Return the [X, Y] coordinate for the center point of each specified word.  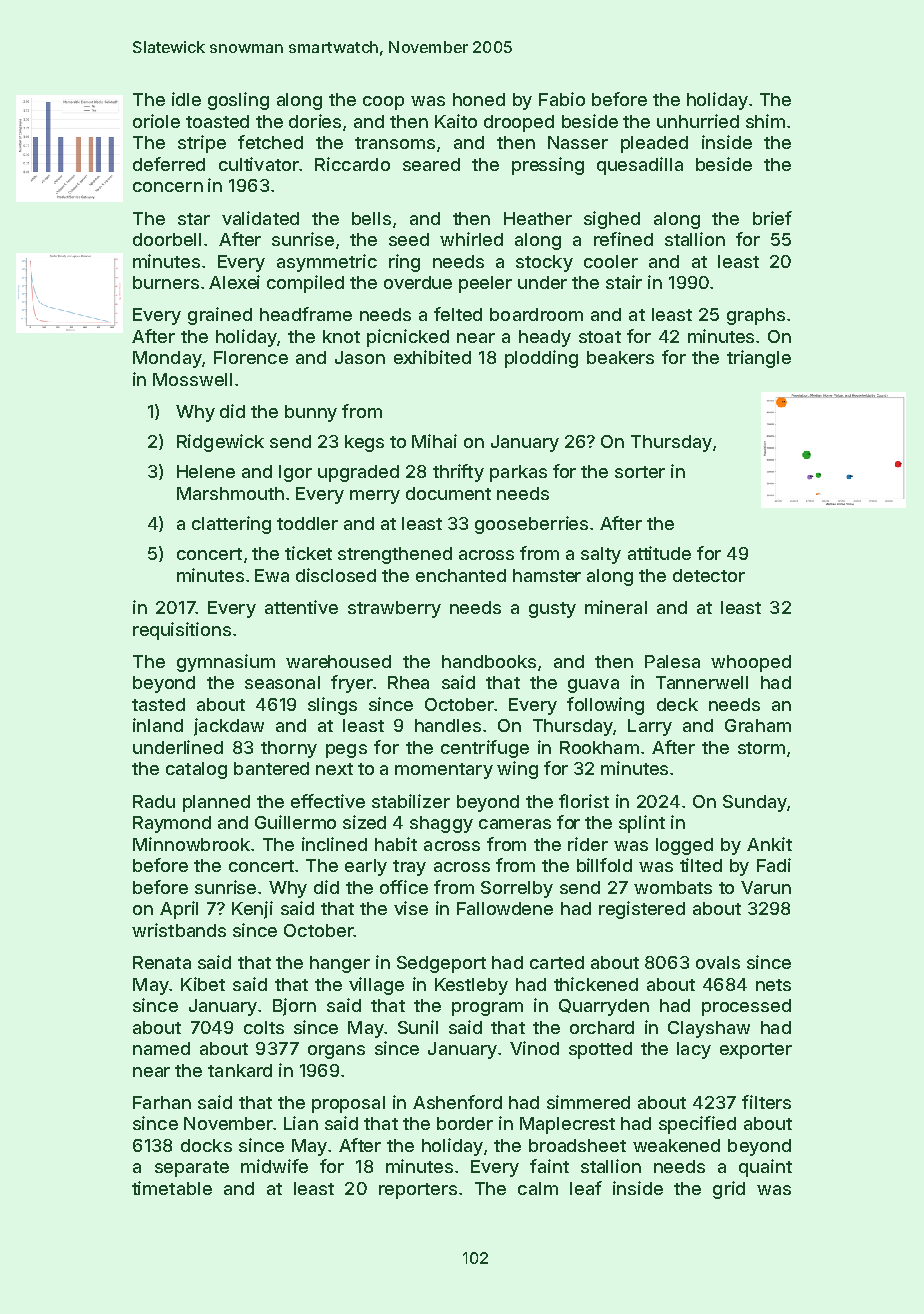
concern [168, 187]
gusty [552, 610]
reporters [418, 1191]
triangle [759, 359]
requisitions [182, 631]
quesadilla [640, 166]
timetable [172, 1188]
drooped [519, 123]
